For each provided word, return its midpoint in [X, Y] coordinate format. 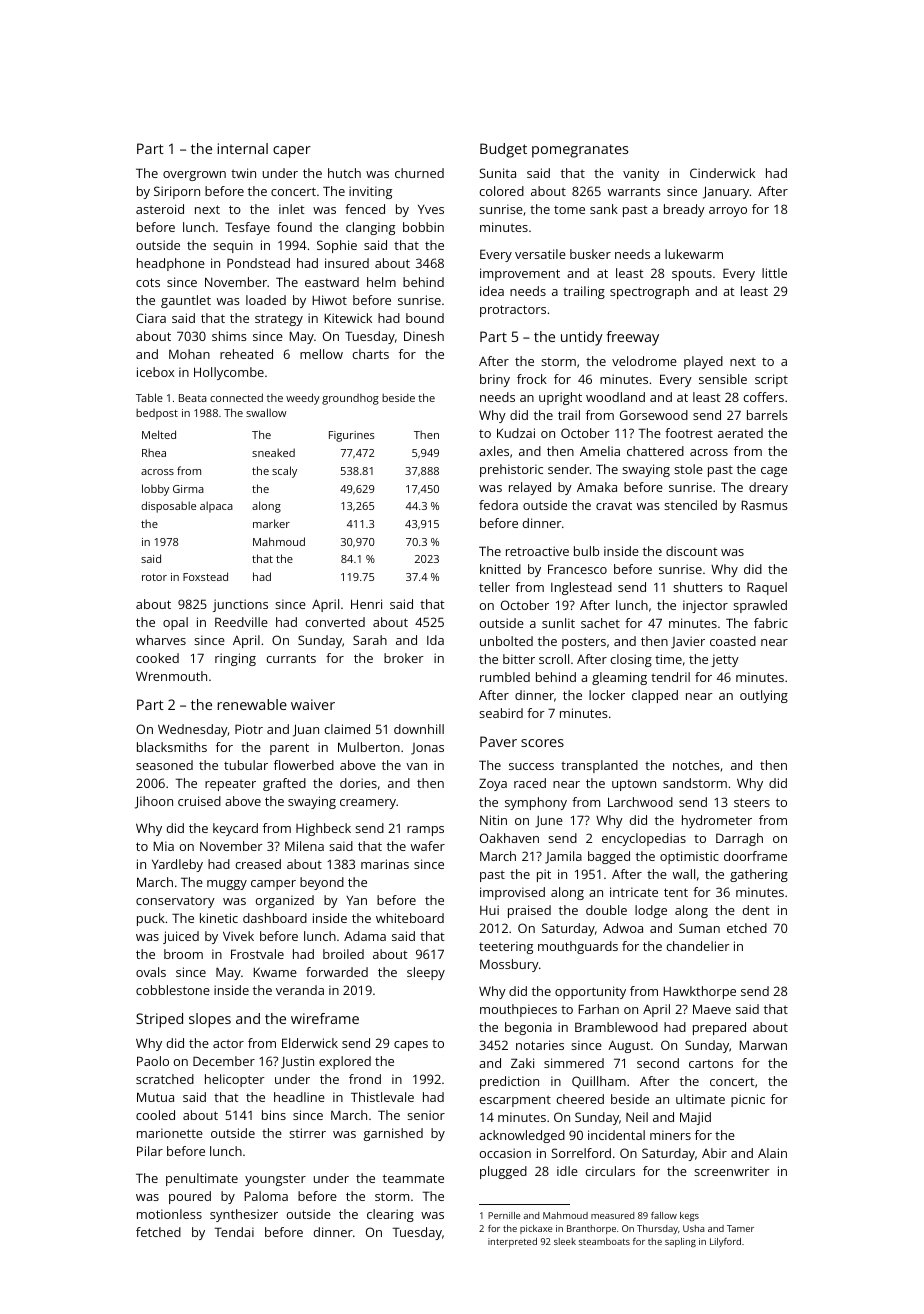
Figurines [352, 436]
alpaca [216, 507]
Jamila [563, 857]
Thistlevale [382, 1097]
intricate [634, 892]
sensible [723, 379]
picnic [748, 1100]
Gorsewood [654, 415]
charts [370, 354]
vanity [641, 174]
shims [229, 336]
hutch [344, 173]
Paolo [153, 1061]
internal [242, 148]
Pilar [150, 1151]
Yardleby [177, 865]
